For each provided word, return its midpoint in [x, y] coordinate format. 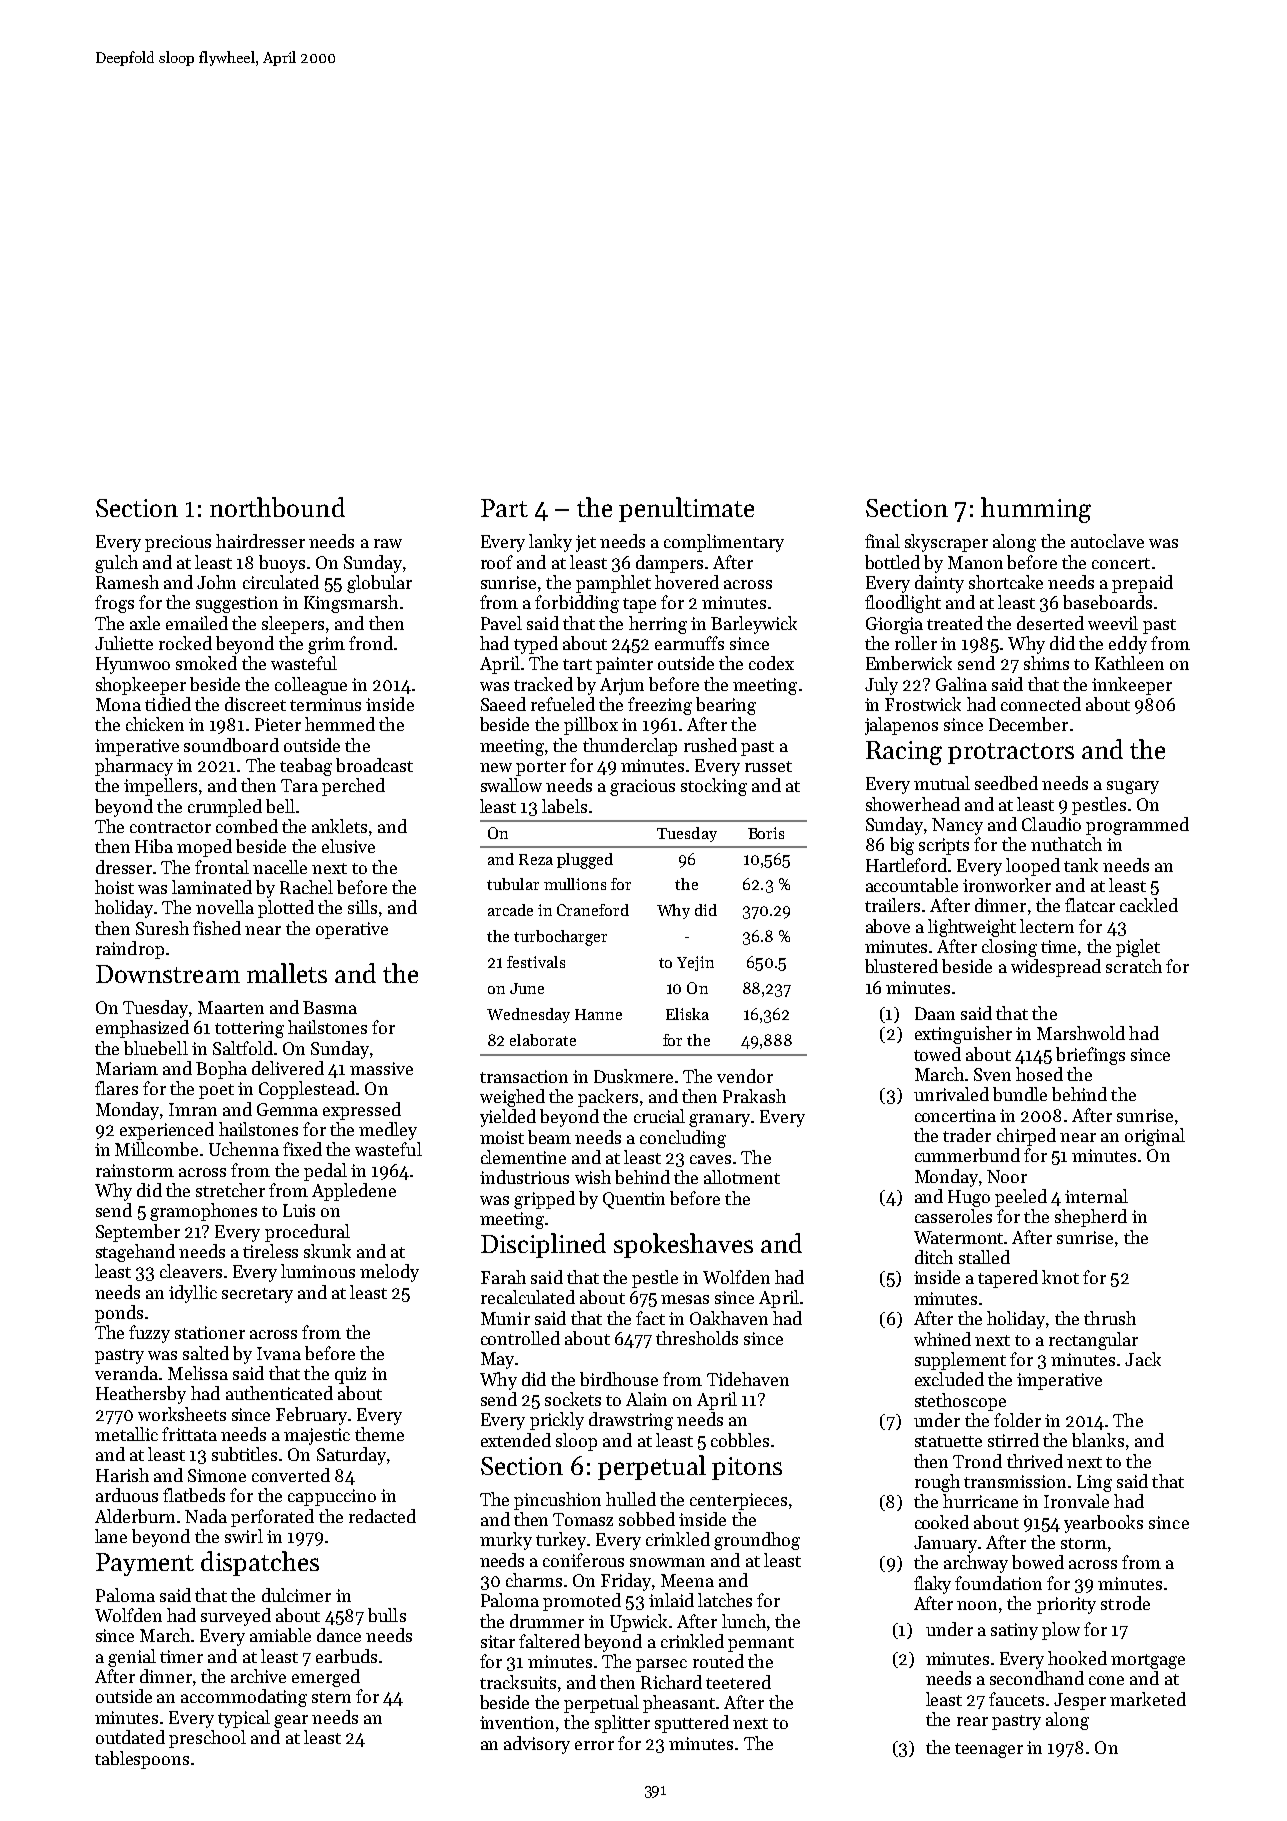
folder [1017, 1420]
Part [504, 508]
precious [178, 543]
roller [916, 643]
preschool [207, 1739]
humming [1036, 510]
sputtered [692, 1724]
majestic [317, 1436]
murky [506, 1541]
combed [247, 826]
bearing [726, 706]
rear [972, 1721]
